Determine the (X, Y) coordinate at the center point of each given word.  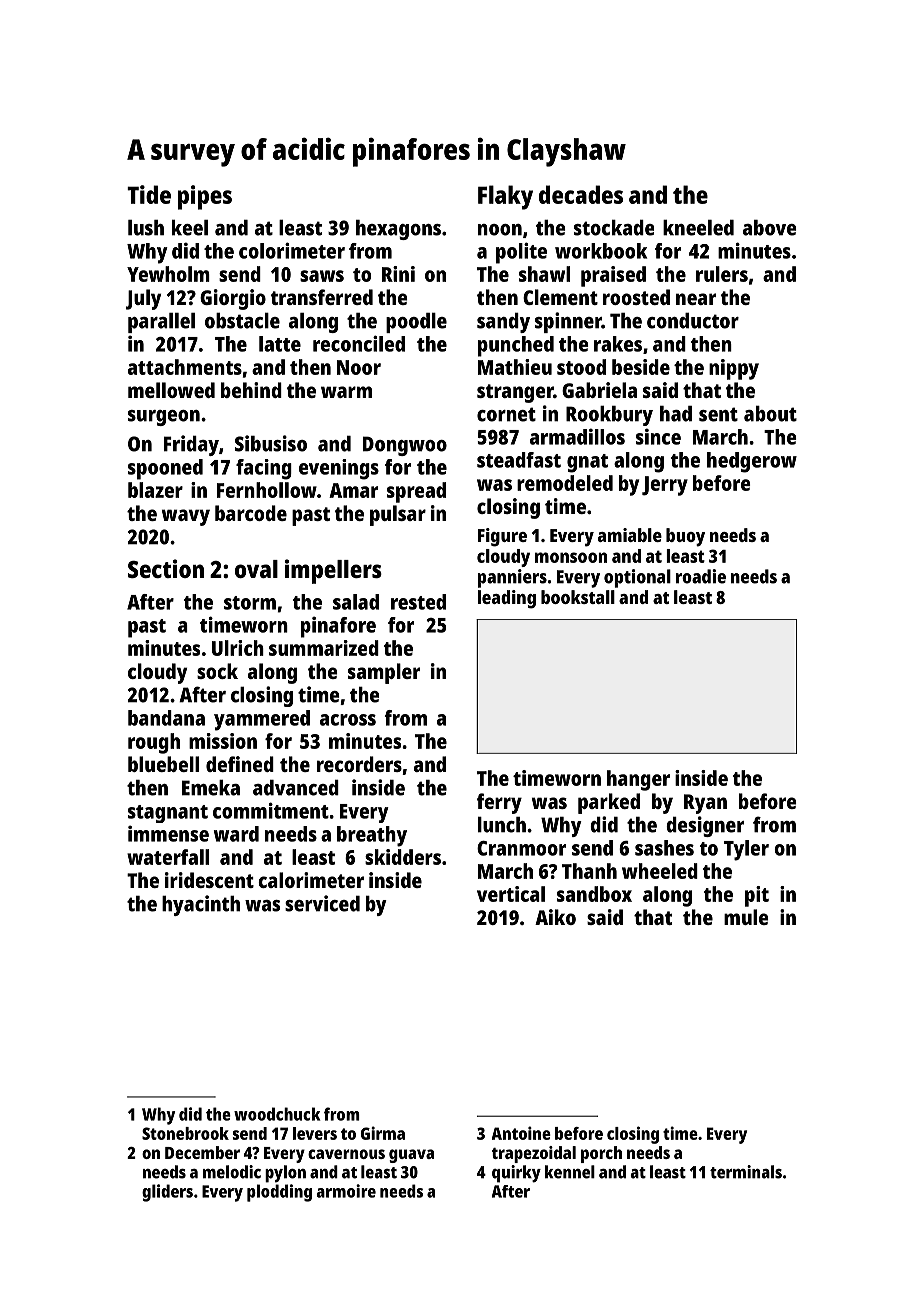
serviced (322, 903)
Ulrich (238, 648)
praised (613, 276)
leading (507, 599)
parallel (161, 323)
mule (746, 917)
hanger (638, 780)
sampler (384, 673)
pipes (205, 197)
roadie (701, 576)
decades (581, 194)
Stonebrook (185, 1133)
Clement (560, 297)
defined (240, 764)
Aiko (555, 917)
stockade (614, 228)
